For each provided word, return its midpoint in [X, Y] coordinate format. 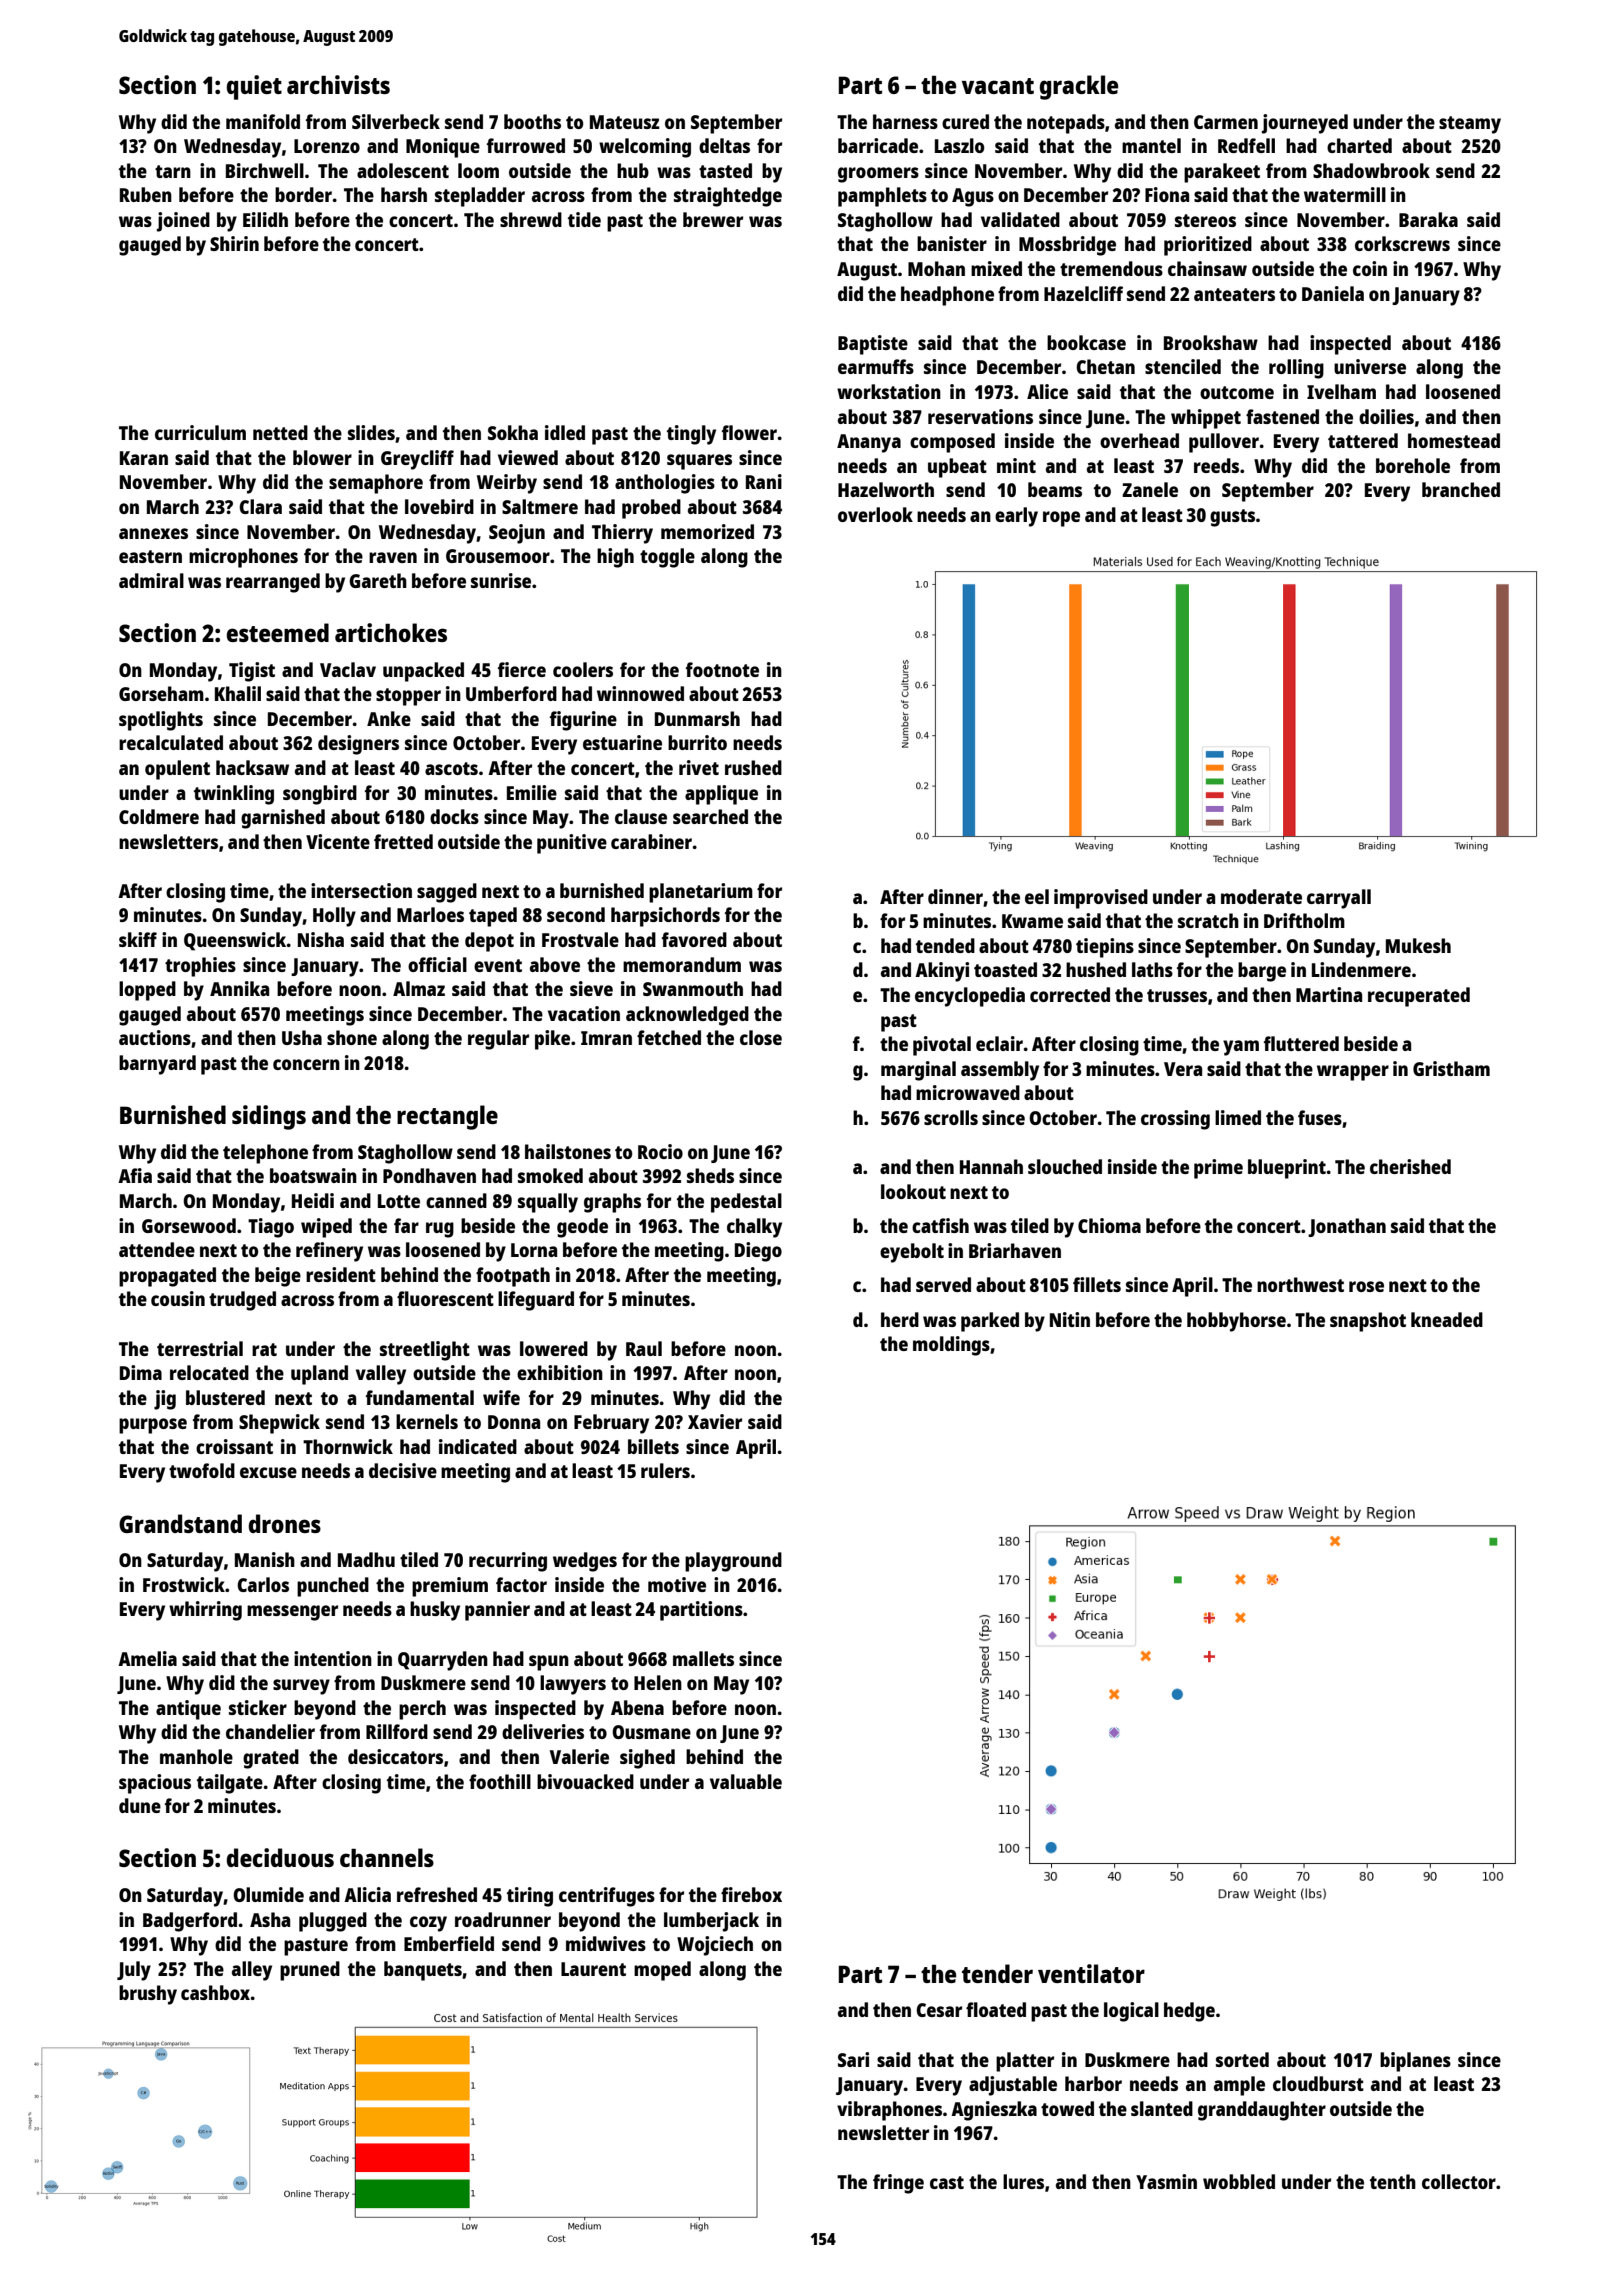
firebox [751, 1894]
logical [1131, 2012]
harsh [404, 194]
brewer [713, 219]
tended [945, 945]
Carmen [1226, 122]
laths [1152, 969]
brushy [148, 1995]
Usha [302, 1037]
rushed [753, 767]
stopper [408, 697]
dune [140, 1805]
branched [1461, 489]
